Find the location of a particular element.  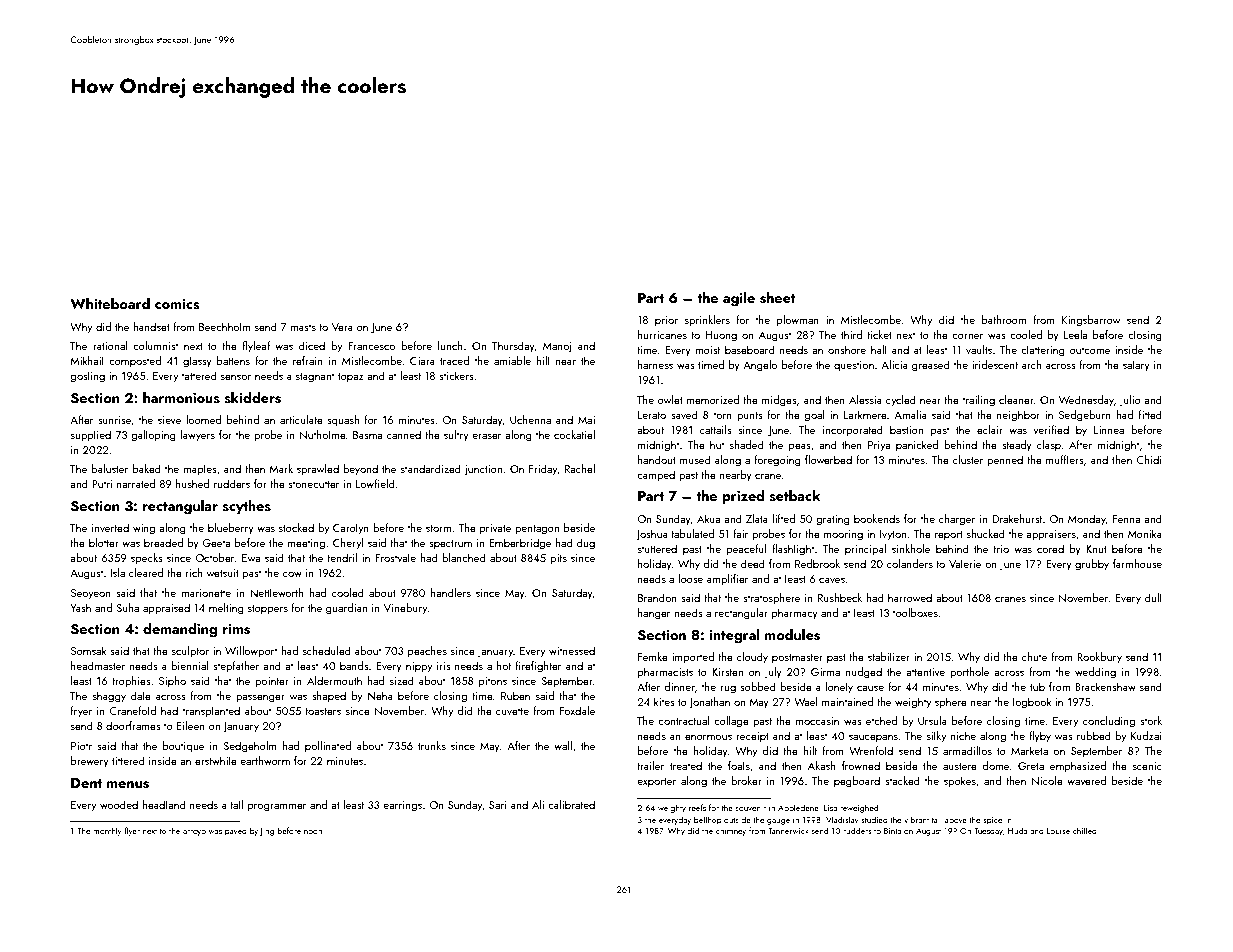

Beechholm is located at coordinates (225, 326).
